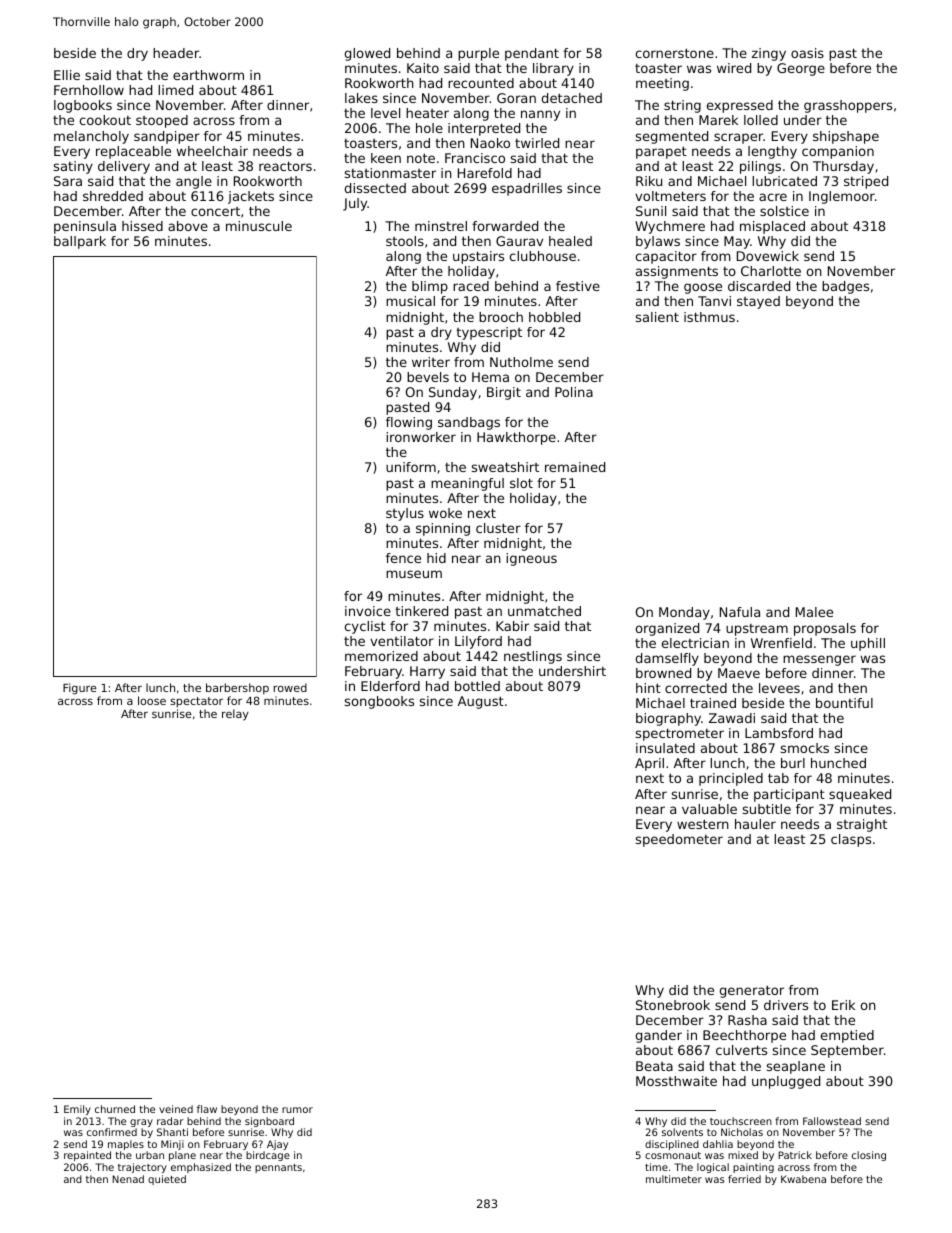  I want to click on angle, so click(194, 182).
